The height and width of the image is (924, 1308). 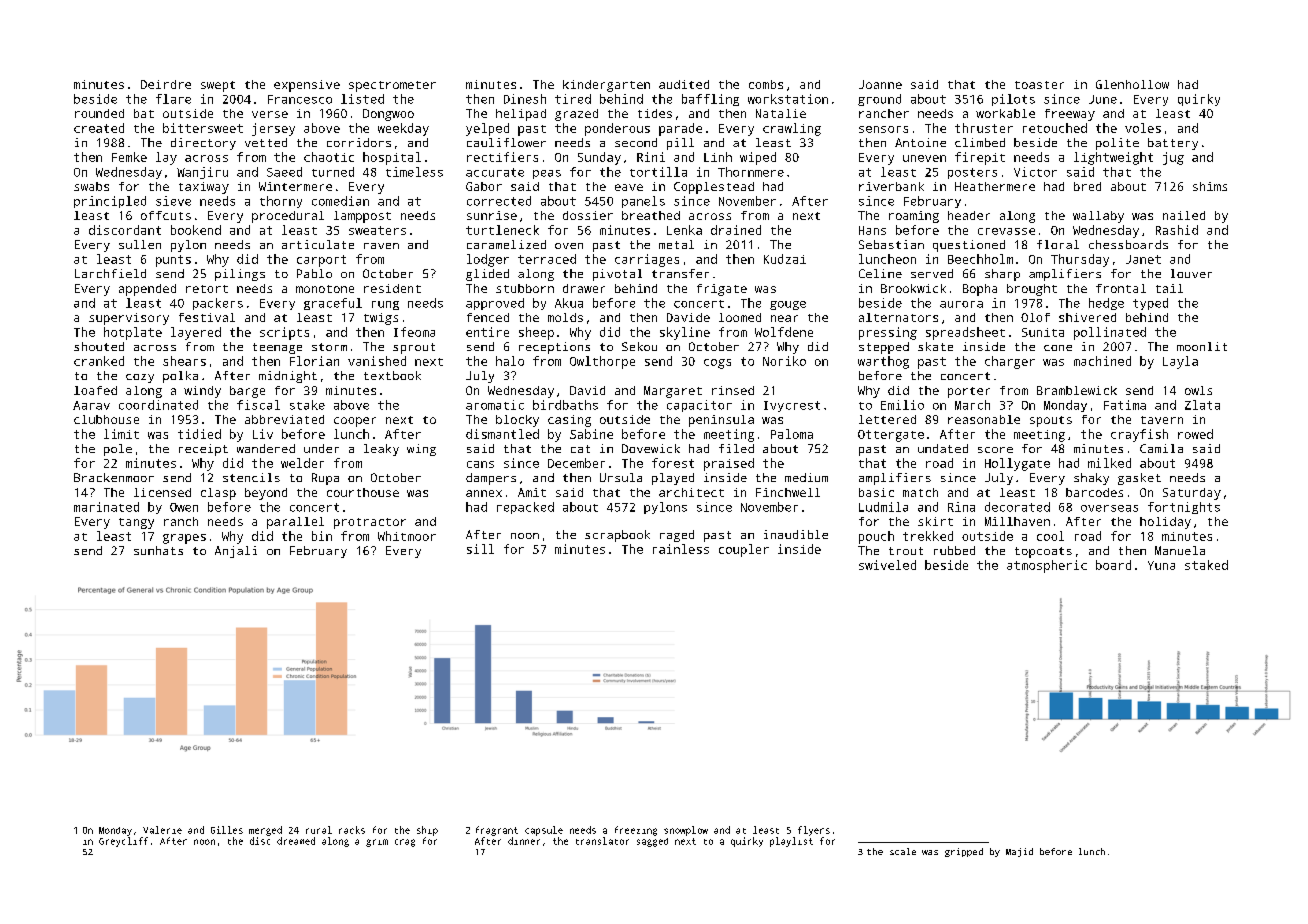 I want to click on swiveled, so click(x=887, y=565).
